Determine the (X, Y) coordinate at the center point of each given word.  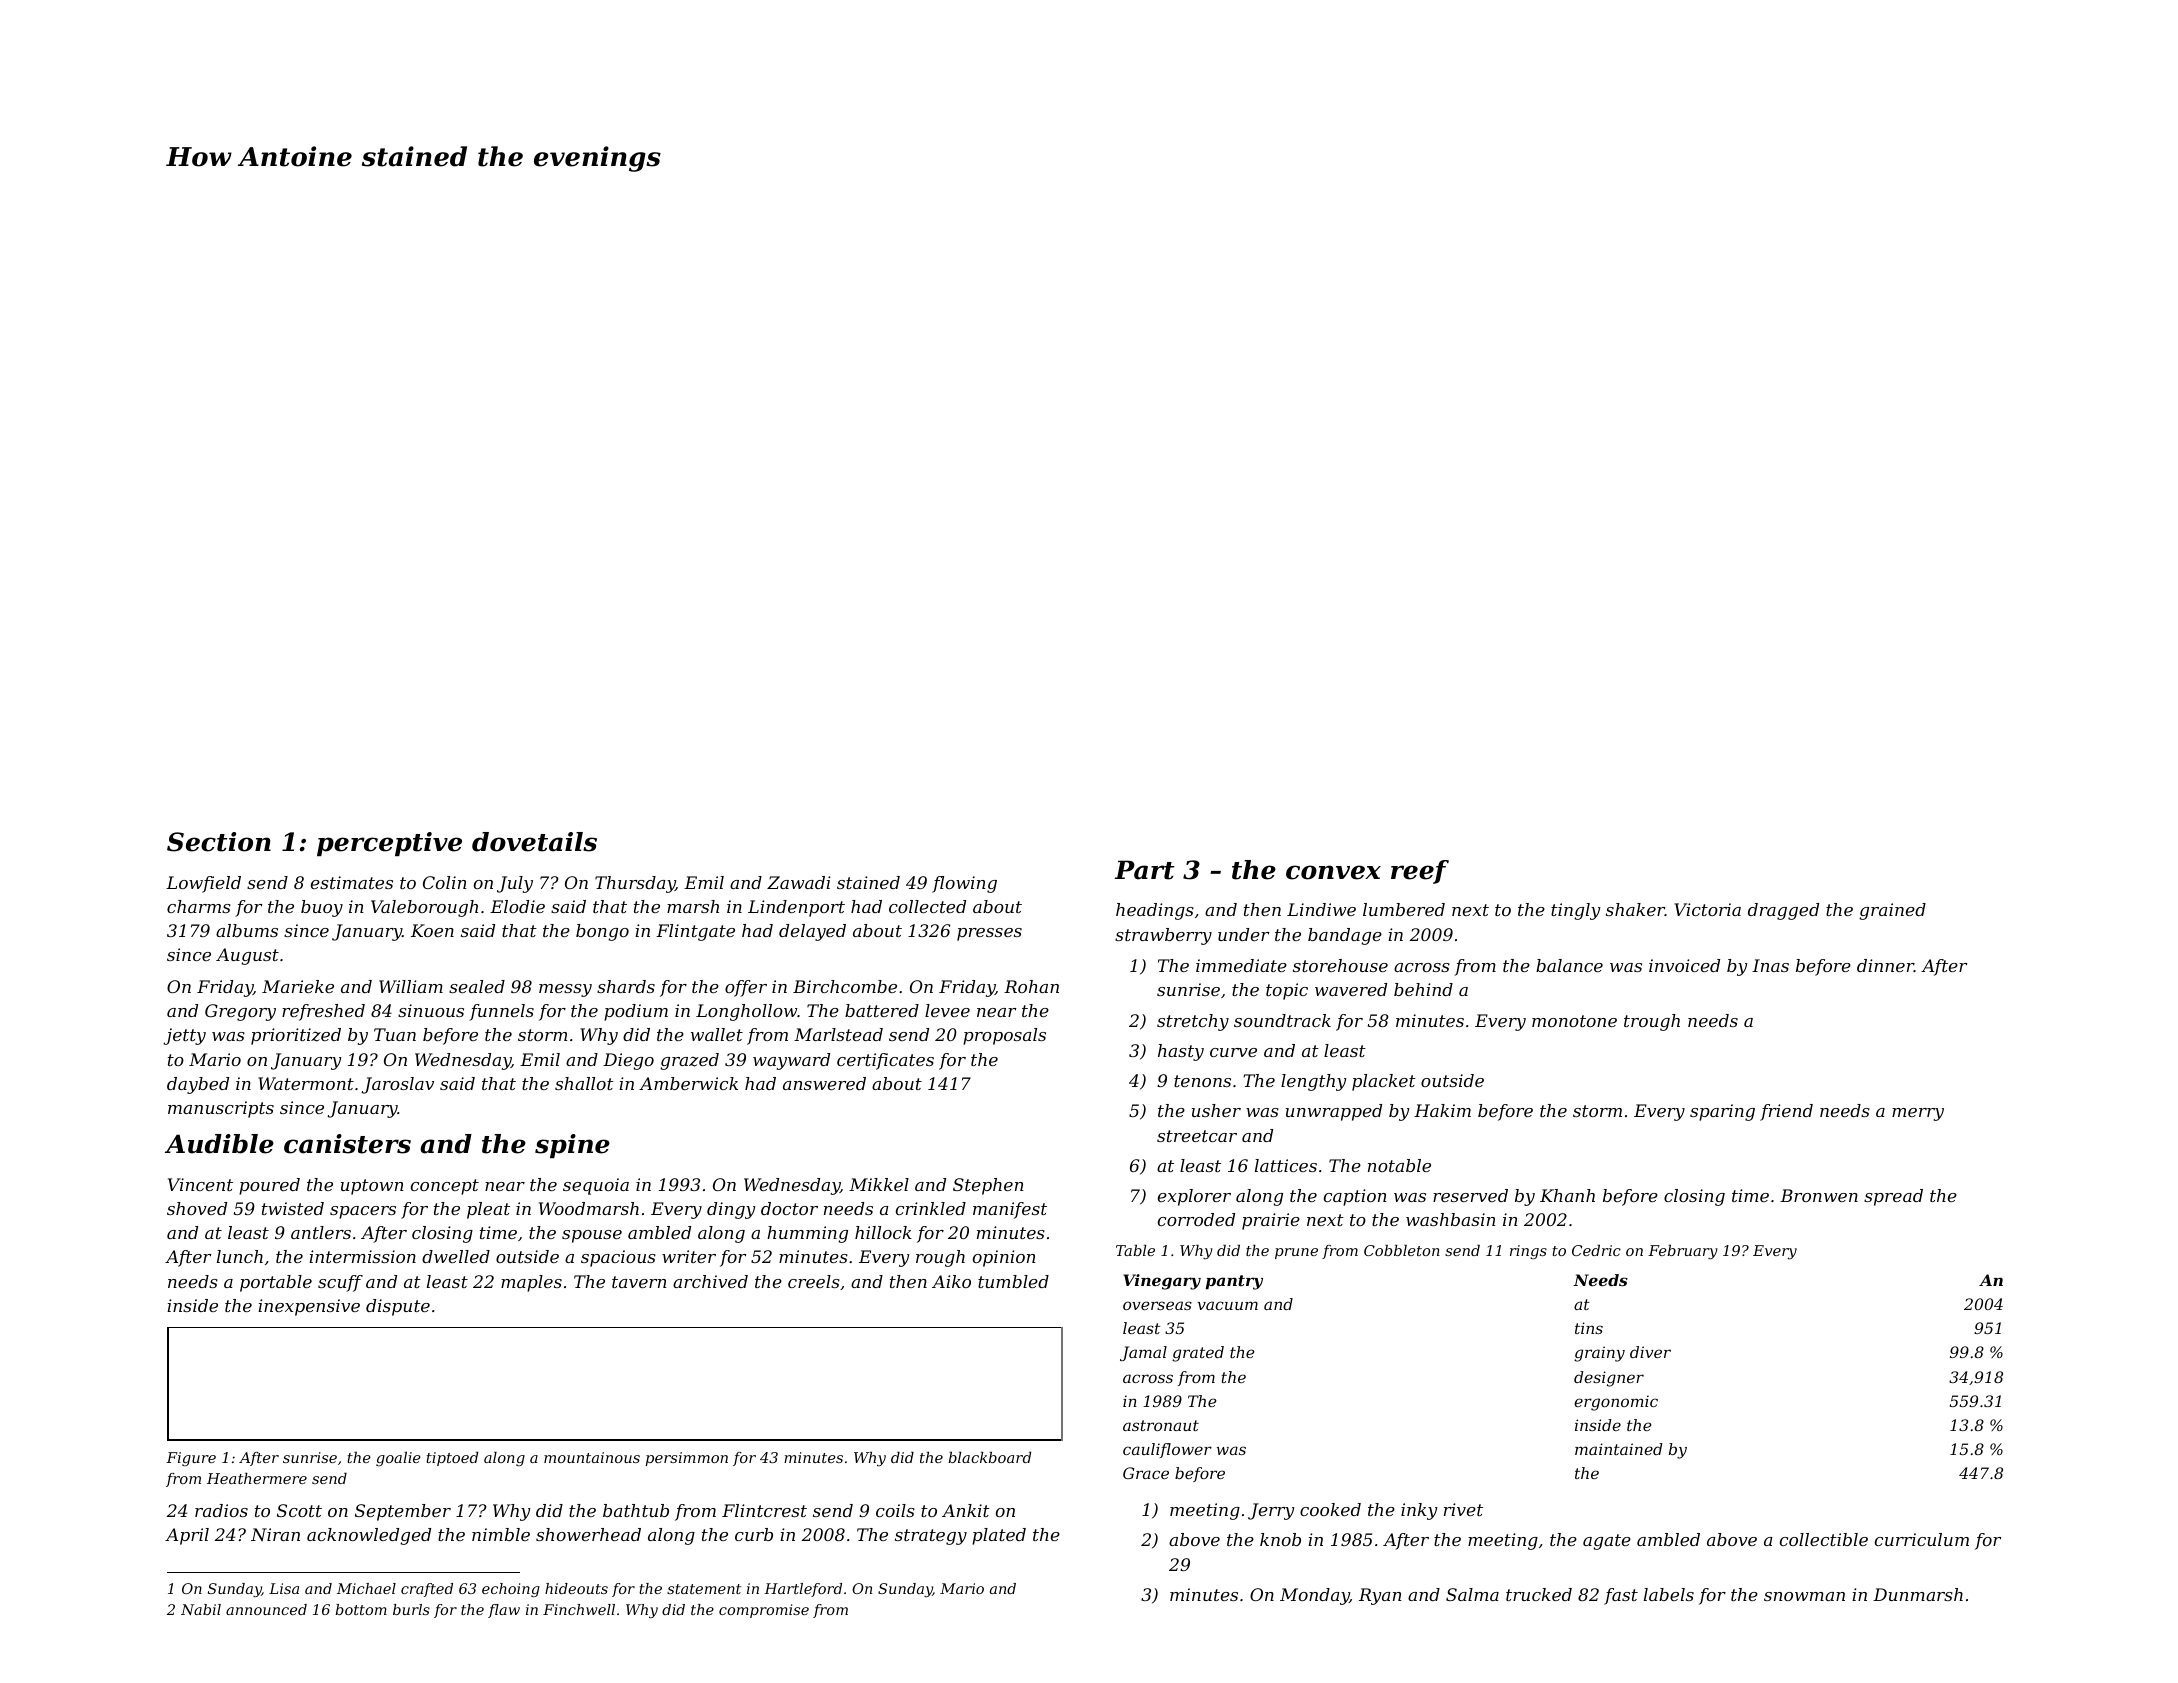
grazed (689, 1061)
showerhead (588, 1534)
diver (1650, 1352)
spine (572, 1146)
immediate (1241, 965)
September (403, 1512)
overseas (1157, 1305)
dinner (1885, 965)
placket (1384, 1082)
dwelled (456, 1256)
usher (1216, 1110)
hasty (1181, 1052)
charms (199, 906)
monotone (1574, 1021)
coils (895, 1510)
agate (1607, 1542)
